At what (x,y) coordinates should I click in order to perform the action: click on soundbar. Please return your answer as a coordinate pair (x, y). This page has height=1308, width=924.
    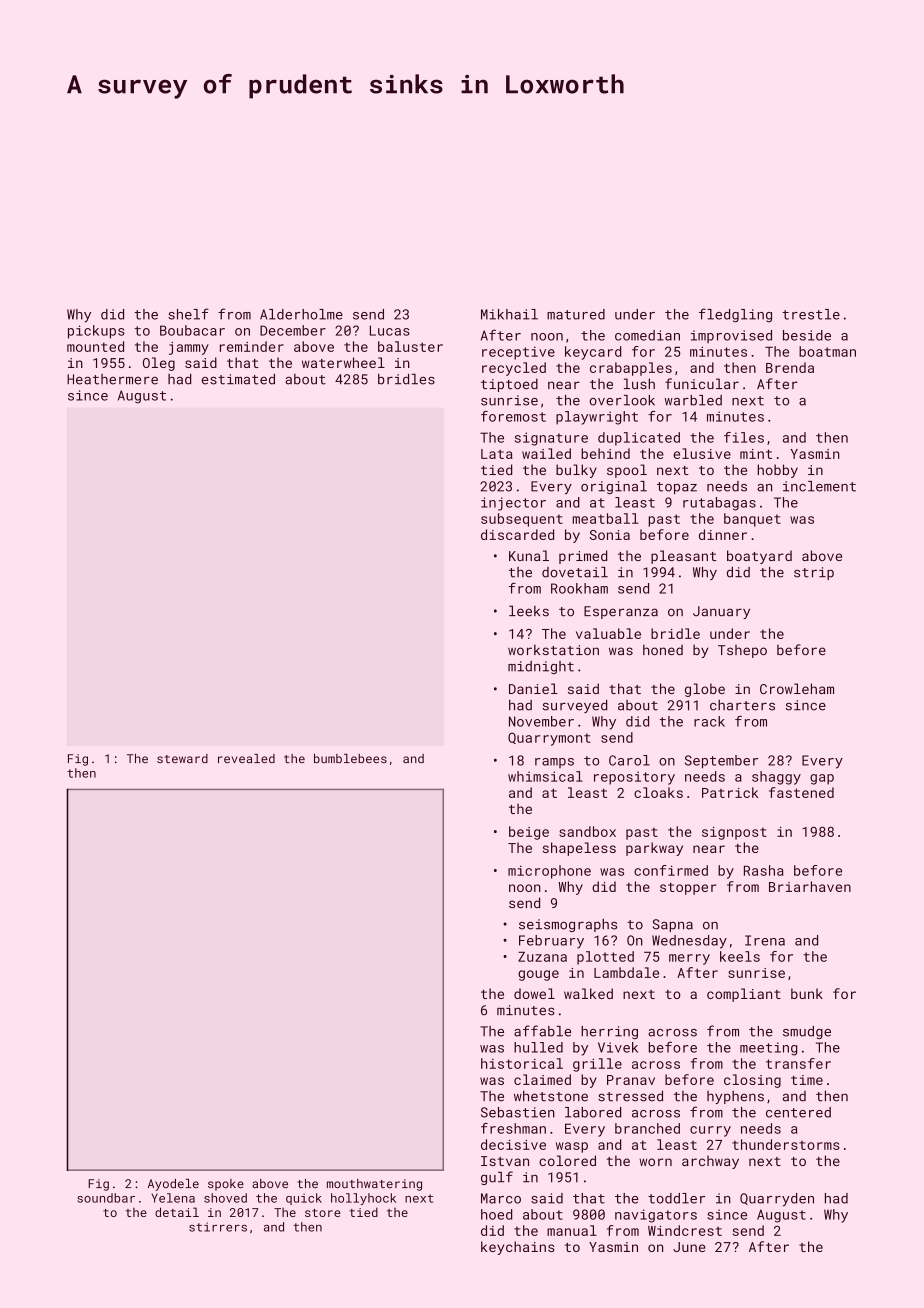
    Looking at the image, I should click on (106, 1198).
